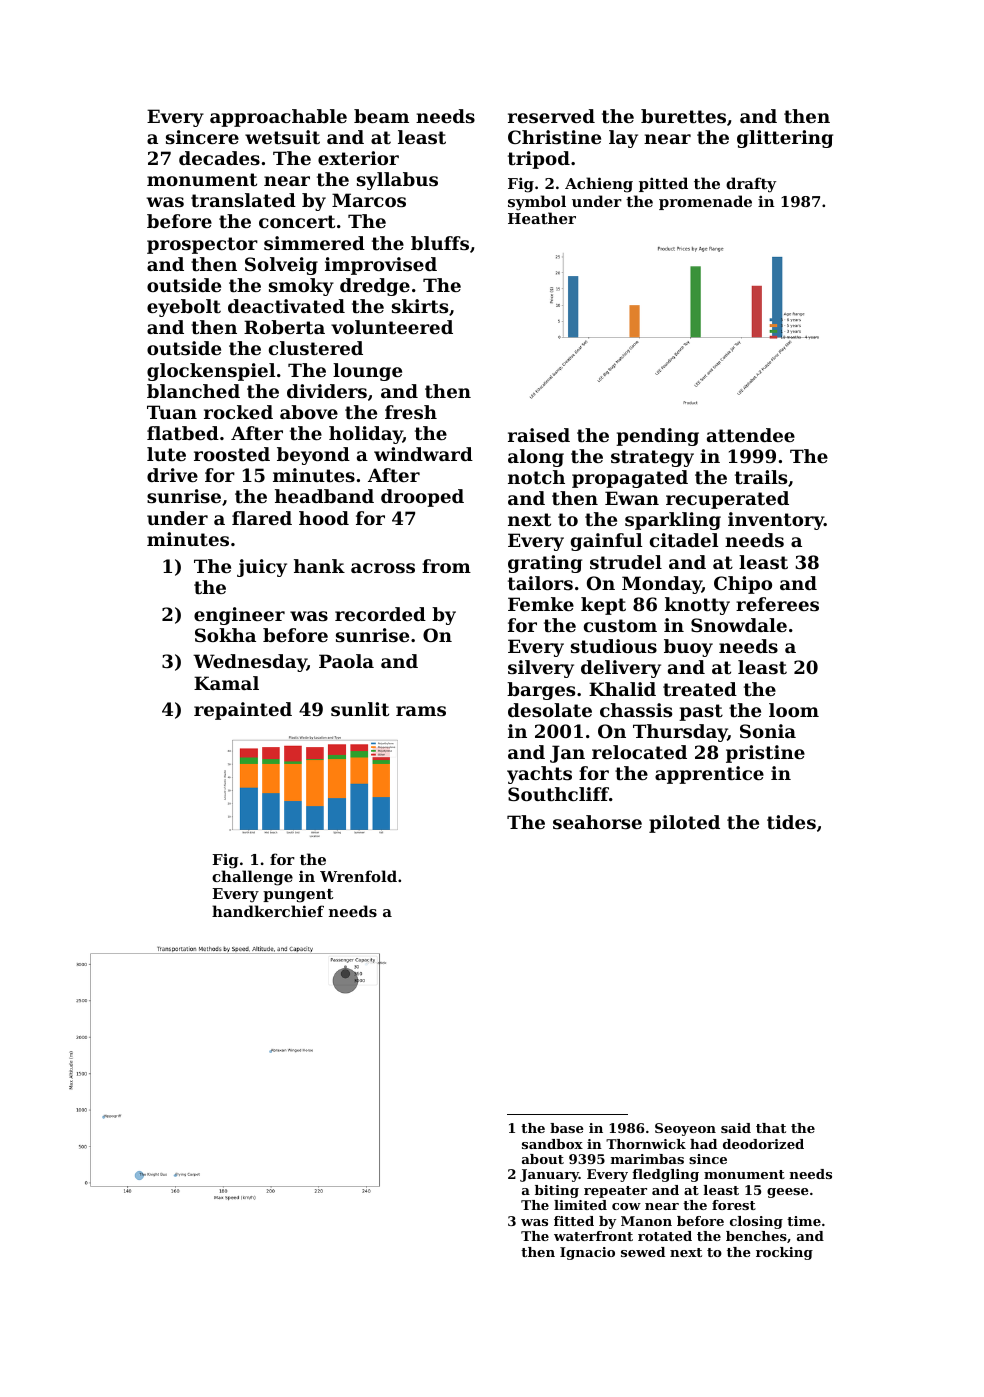  I want to click on base, so click(567, 1128).
